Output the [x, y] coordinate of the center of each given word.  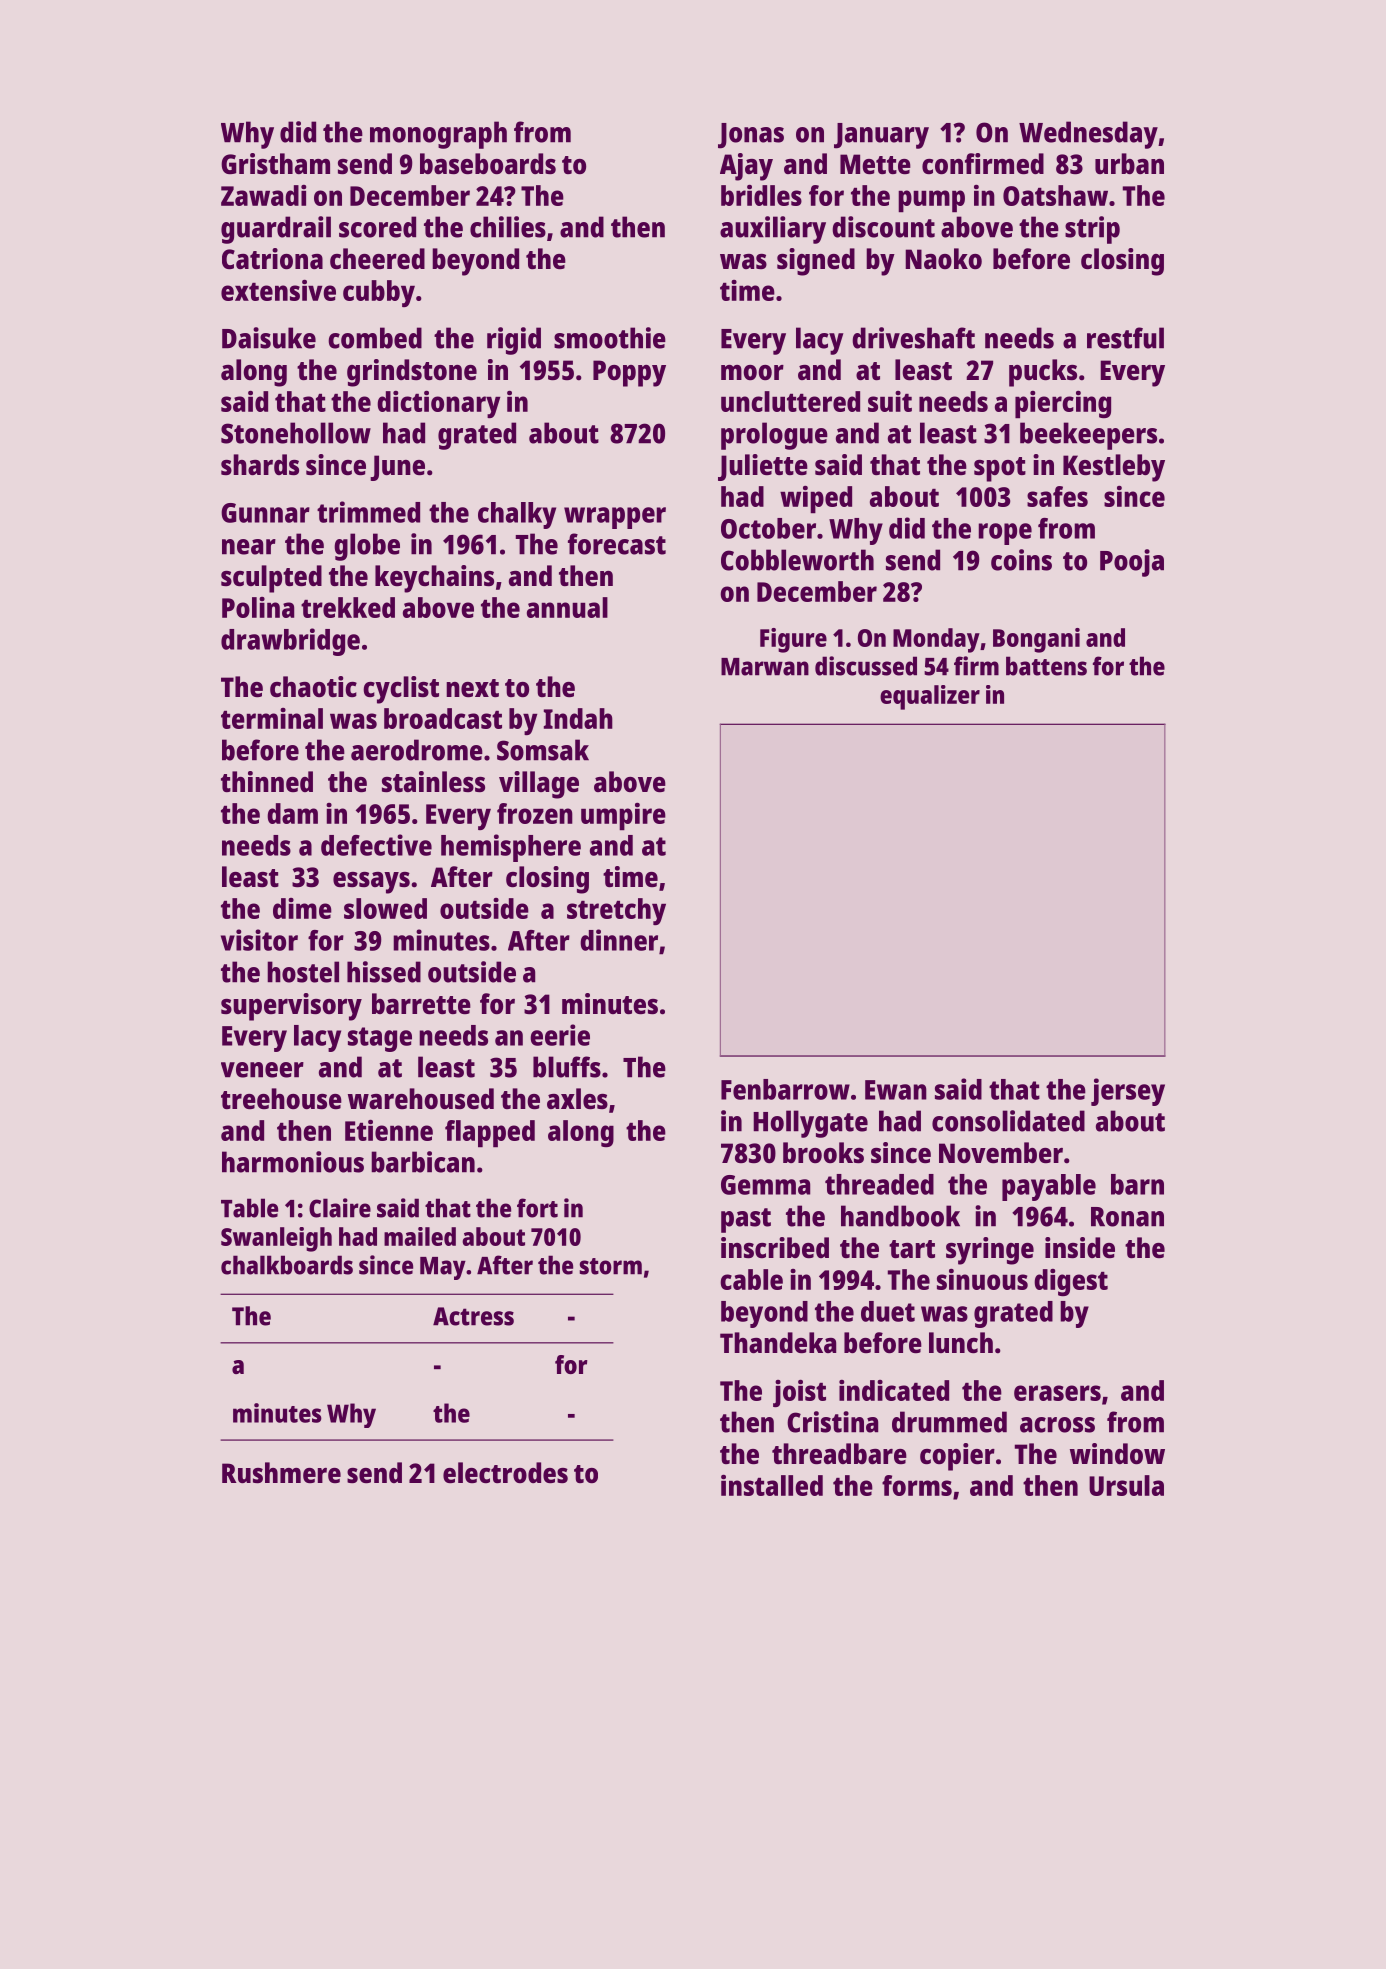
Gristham [275, 163]
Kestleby [1114, 468]
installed [772, 1485]
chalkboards [287, 1265]
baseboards [488, 164]
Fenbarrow [785, 1089]
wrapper [615, 518]
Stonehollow [296, 433]
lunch [961, 1342]
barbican [423, 1162]
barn [1137, 1184]
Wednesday [1088, 135]
